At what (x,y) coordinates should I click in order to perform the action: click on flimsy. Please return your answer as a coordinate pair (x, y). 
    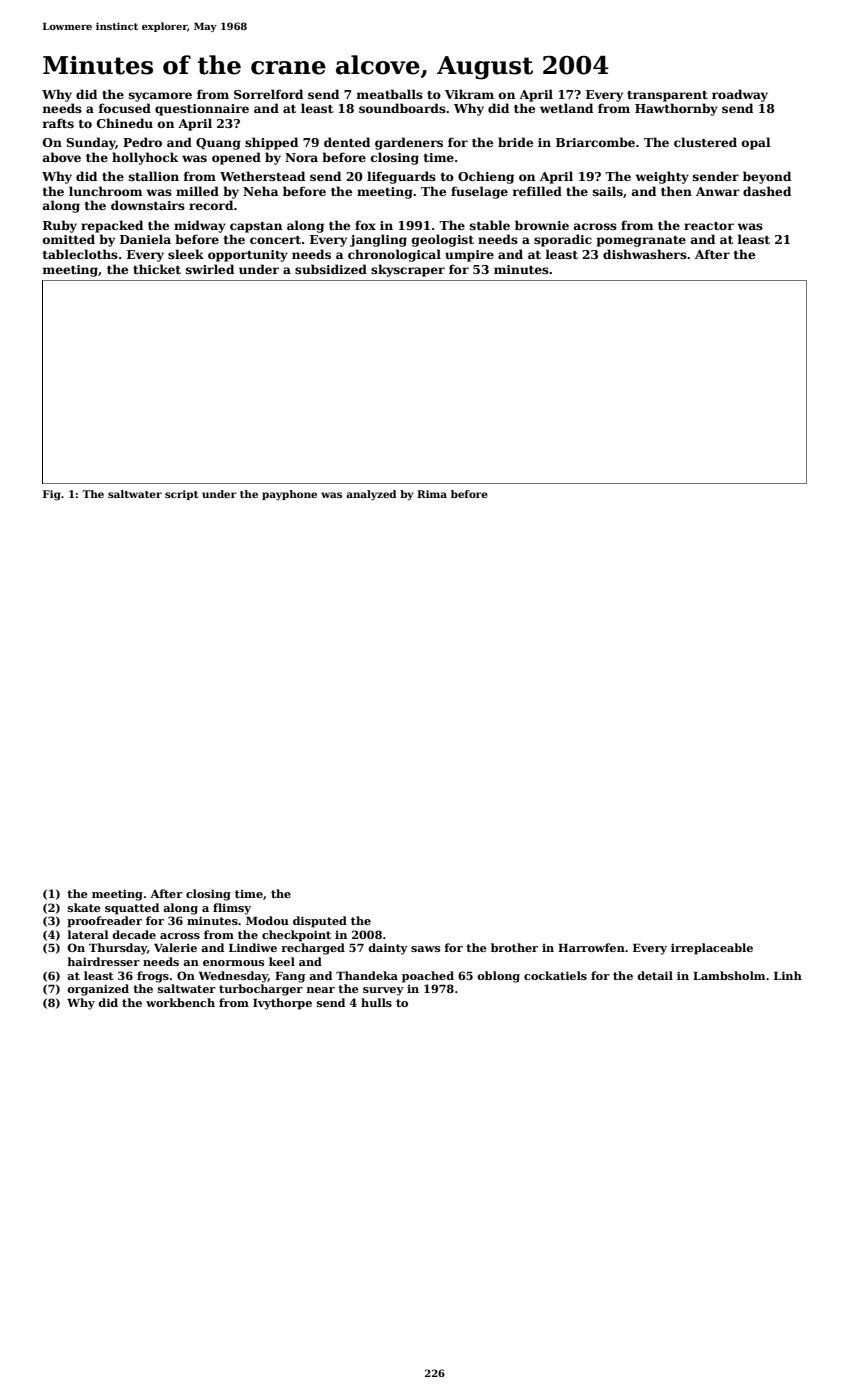
    Looking at the image, I should click on (232, 909).
